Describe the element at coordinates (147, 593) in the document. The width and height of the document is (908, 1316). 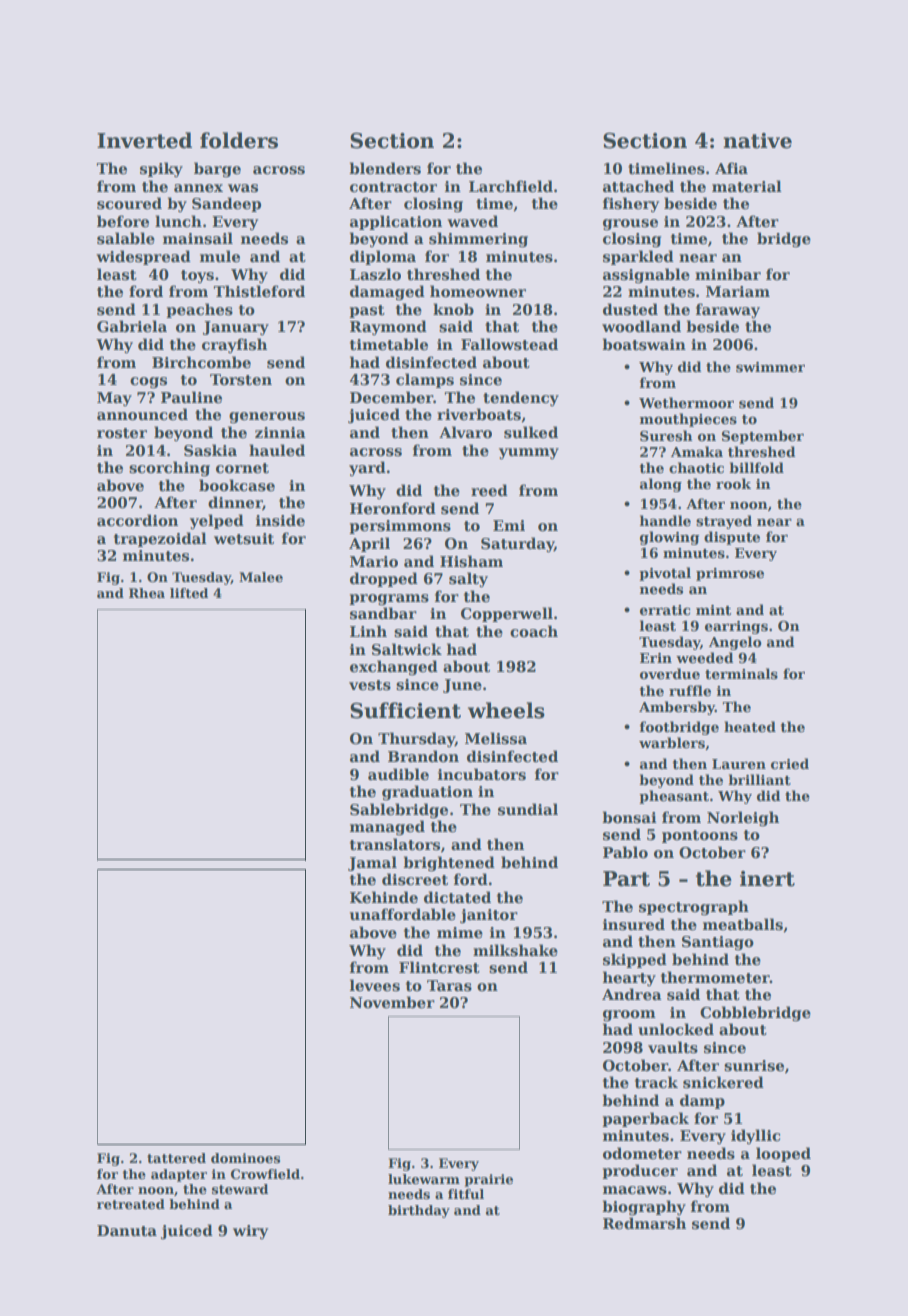
I see `Rhea` at that location.
